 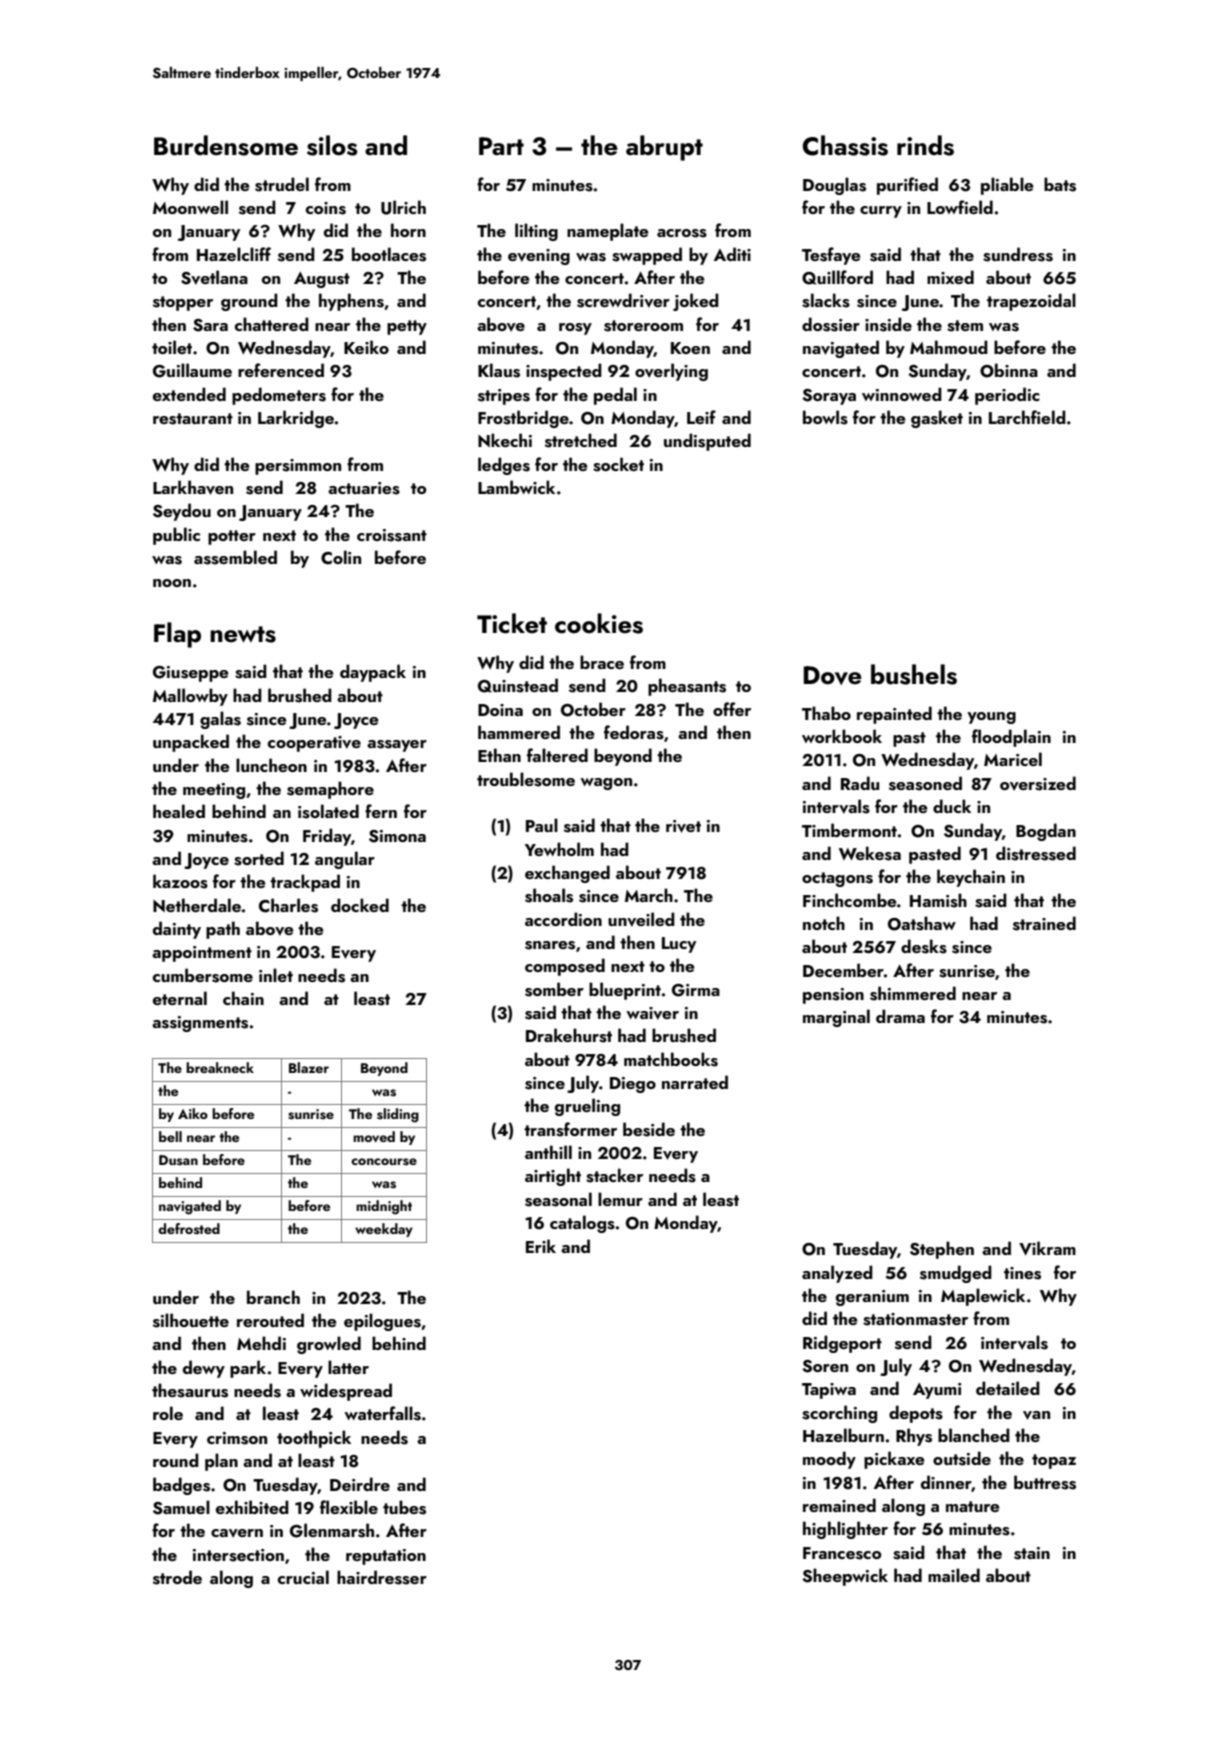 What do you see at coordinates (925, 145) in the page?
I see `rinds` at bounding box center [925, 145].
